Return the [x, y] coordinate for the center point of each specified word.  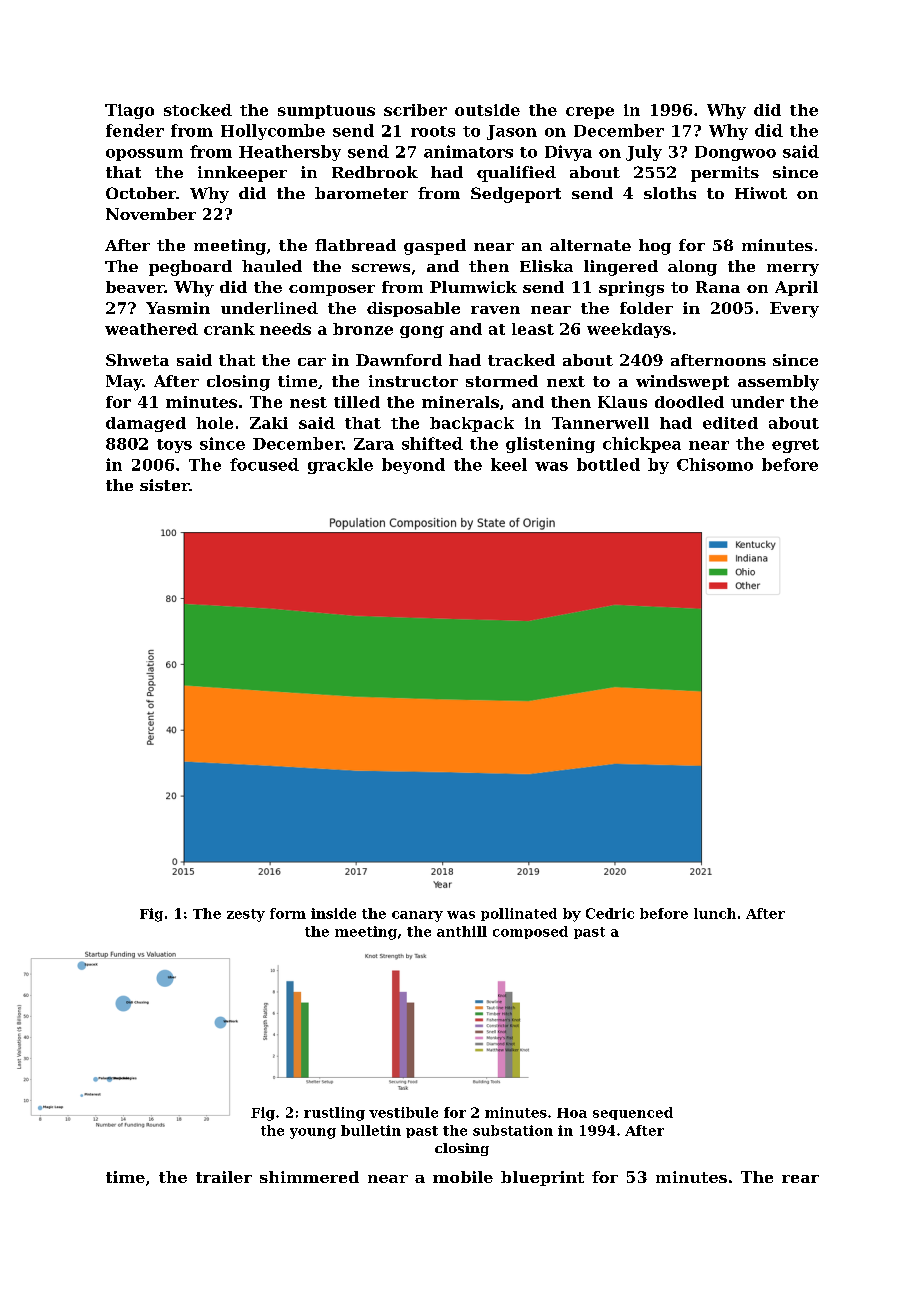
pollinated [519, 914]
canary [417, 916]
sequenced [633, 1113]
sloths [670, 193]
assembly [778, 383]
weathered [151, 329]
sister [164, 485]
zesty [246, 915]
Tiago [129, 111]
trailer [224, 1177]
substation [513, 1130]
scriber [415, 110]
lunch [715, 913]
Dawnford [399, 360]
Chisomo [715, 464]
